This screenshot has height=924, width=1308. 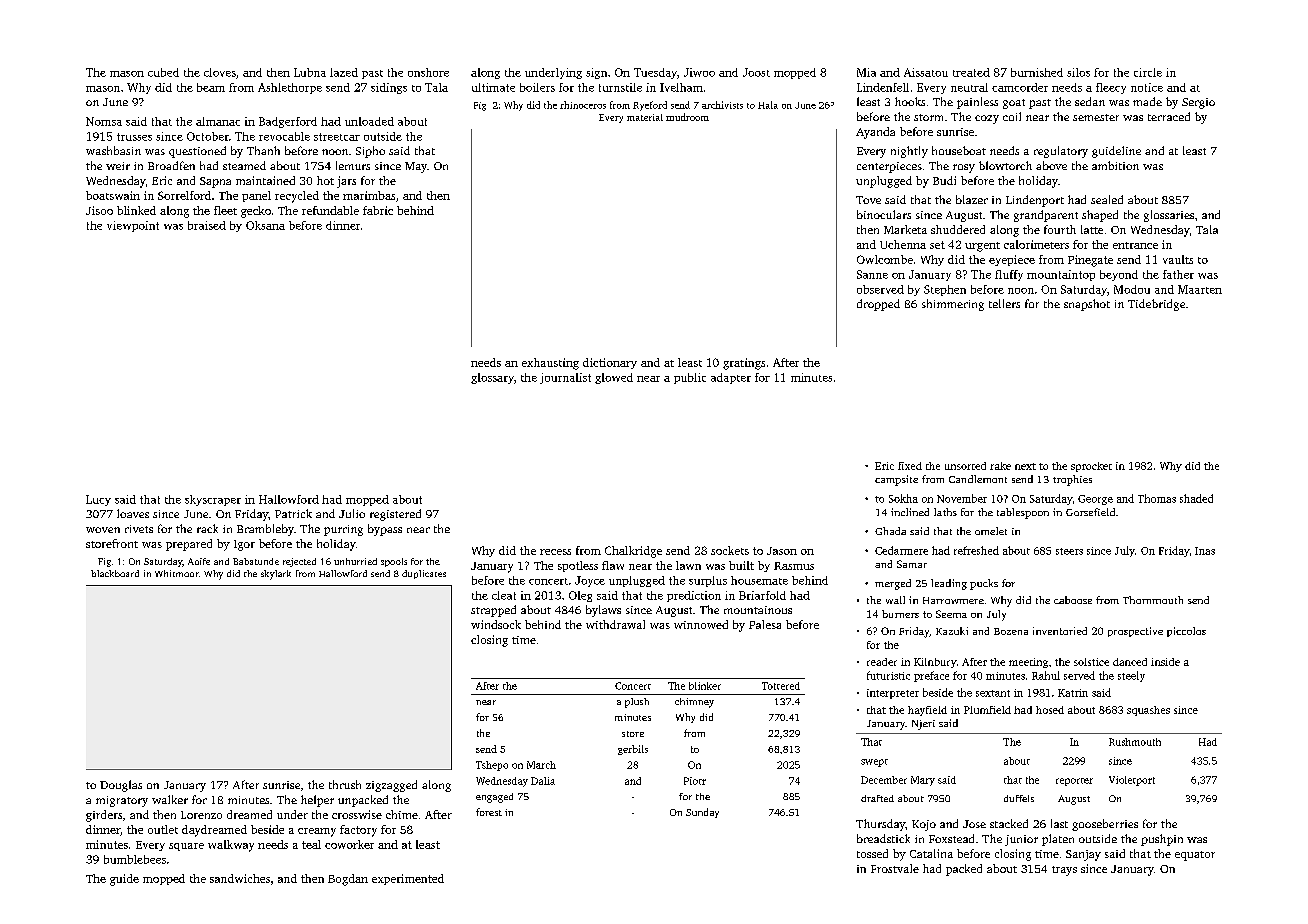 I want to click on hayfield, so click(x=927, y=711).
